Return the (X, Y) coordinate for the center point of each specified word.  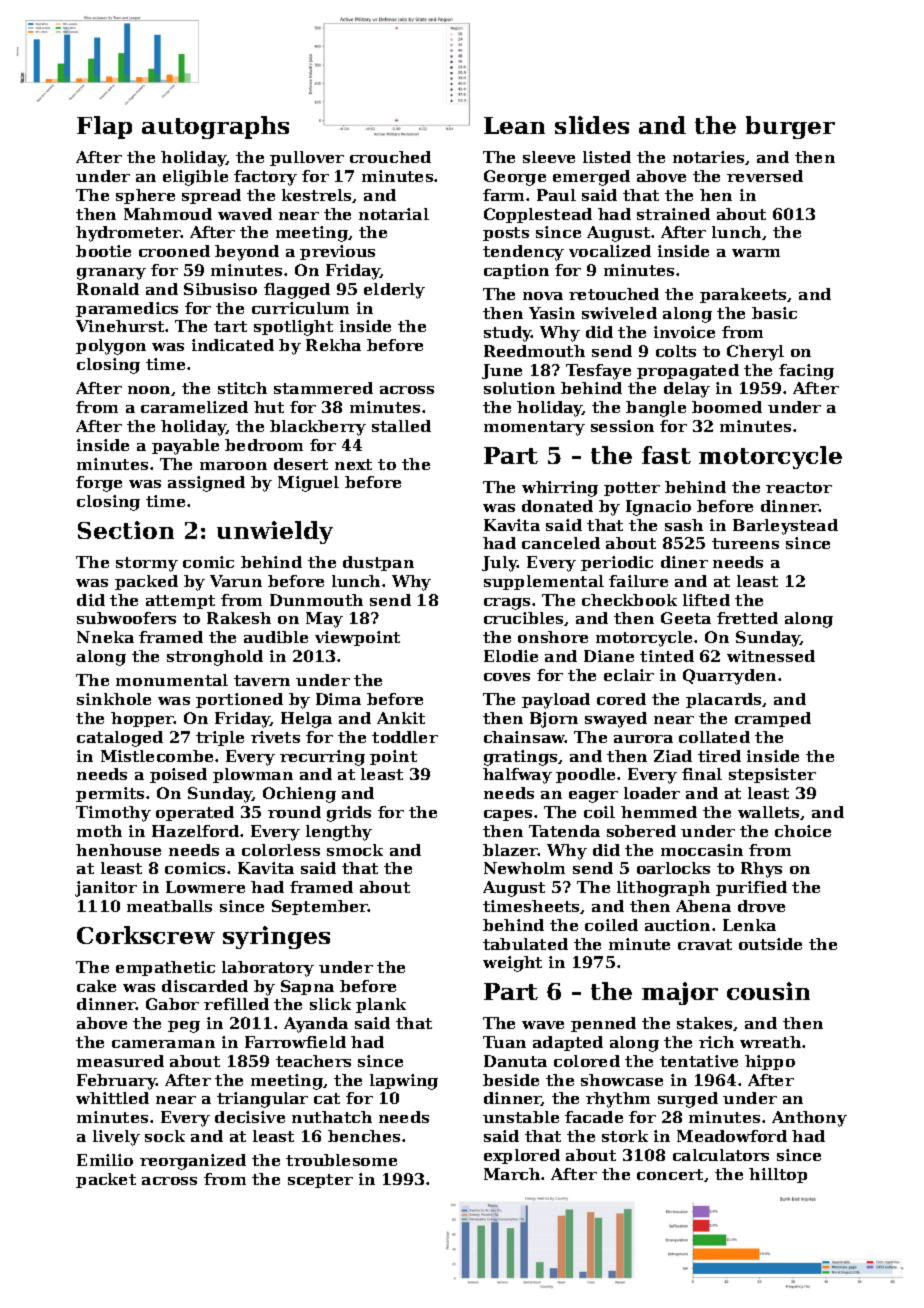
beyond (247, 253)
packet (106, 1180)
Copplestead (538, 215)
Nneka (105, 637)
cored (621, 699)
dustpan (378, 563)
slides (592, 125)
